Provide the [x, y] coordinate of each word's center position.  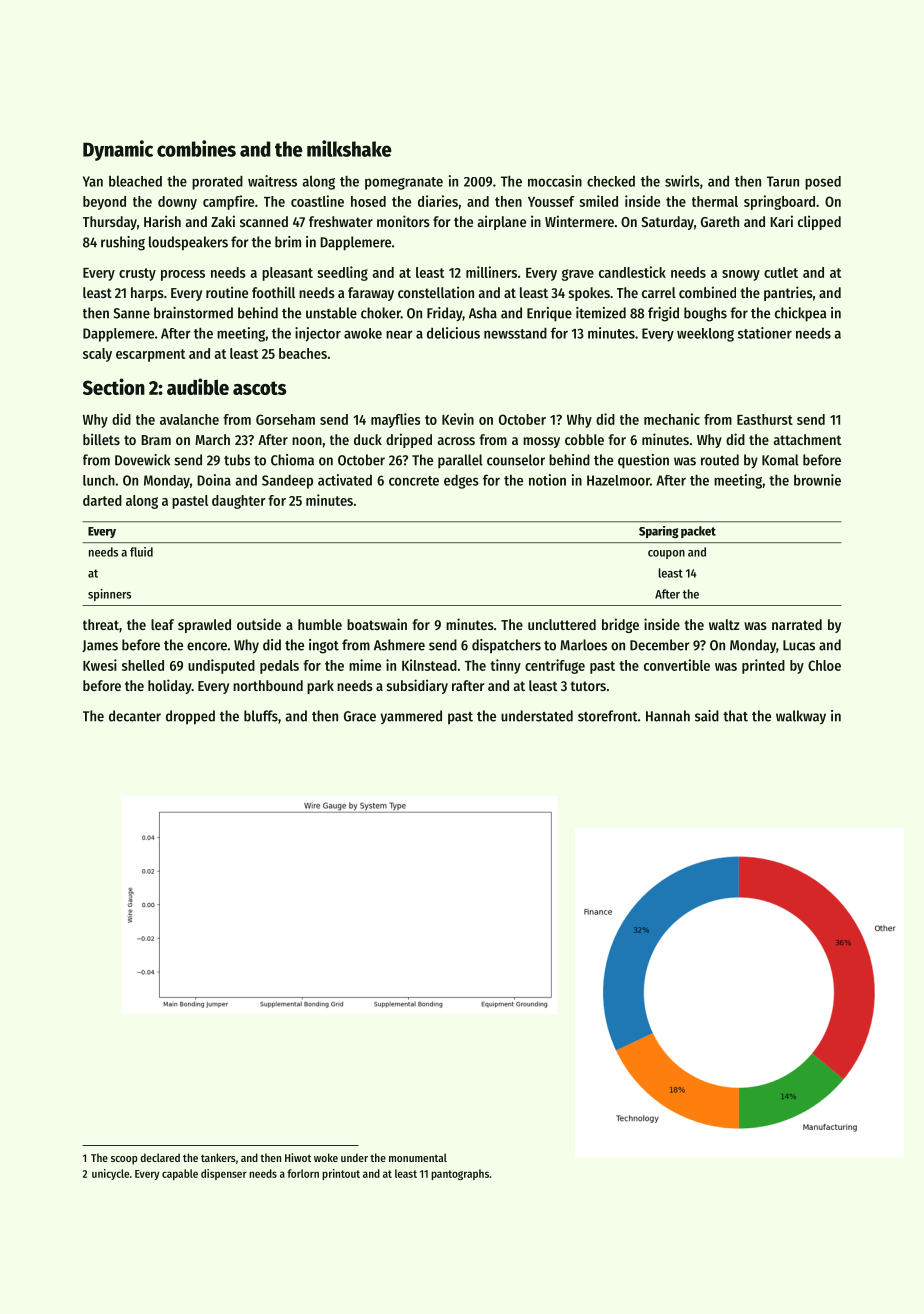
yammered [411, 717]
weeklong [705, 335]
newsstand [515, 333]
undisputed [221, 666]
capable [180, 1174]
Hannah [668, 716]
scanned [264, 221]
